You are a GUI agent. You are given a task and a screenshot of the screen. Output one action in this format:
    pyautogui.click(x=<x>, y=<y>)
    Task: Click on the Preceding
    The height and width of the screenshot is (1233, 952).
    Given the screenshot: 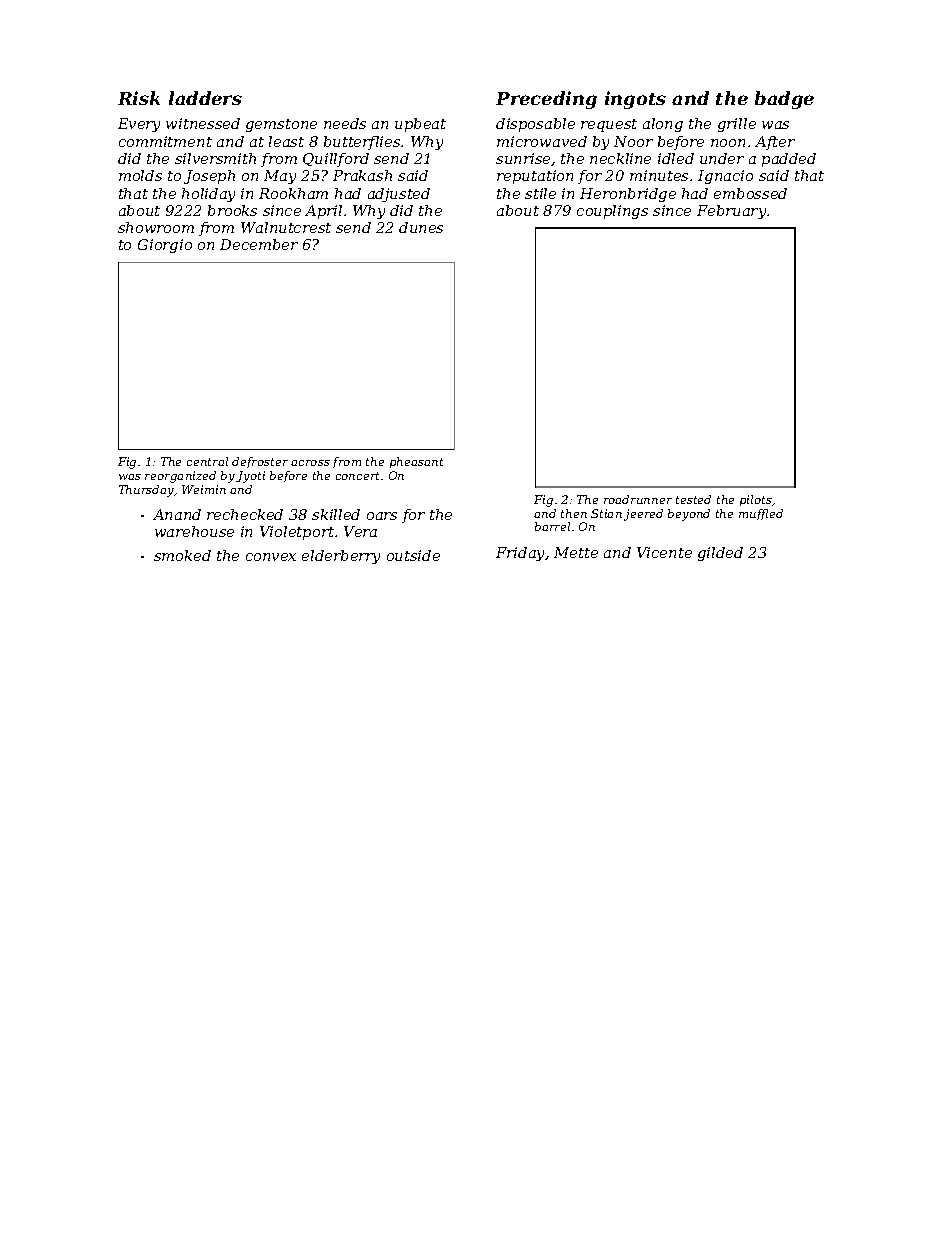 What is the action you would take?
    pyautogui.click(x=546, y=100)
